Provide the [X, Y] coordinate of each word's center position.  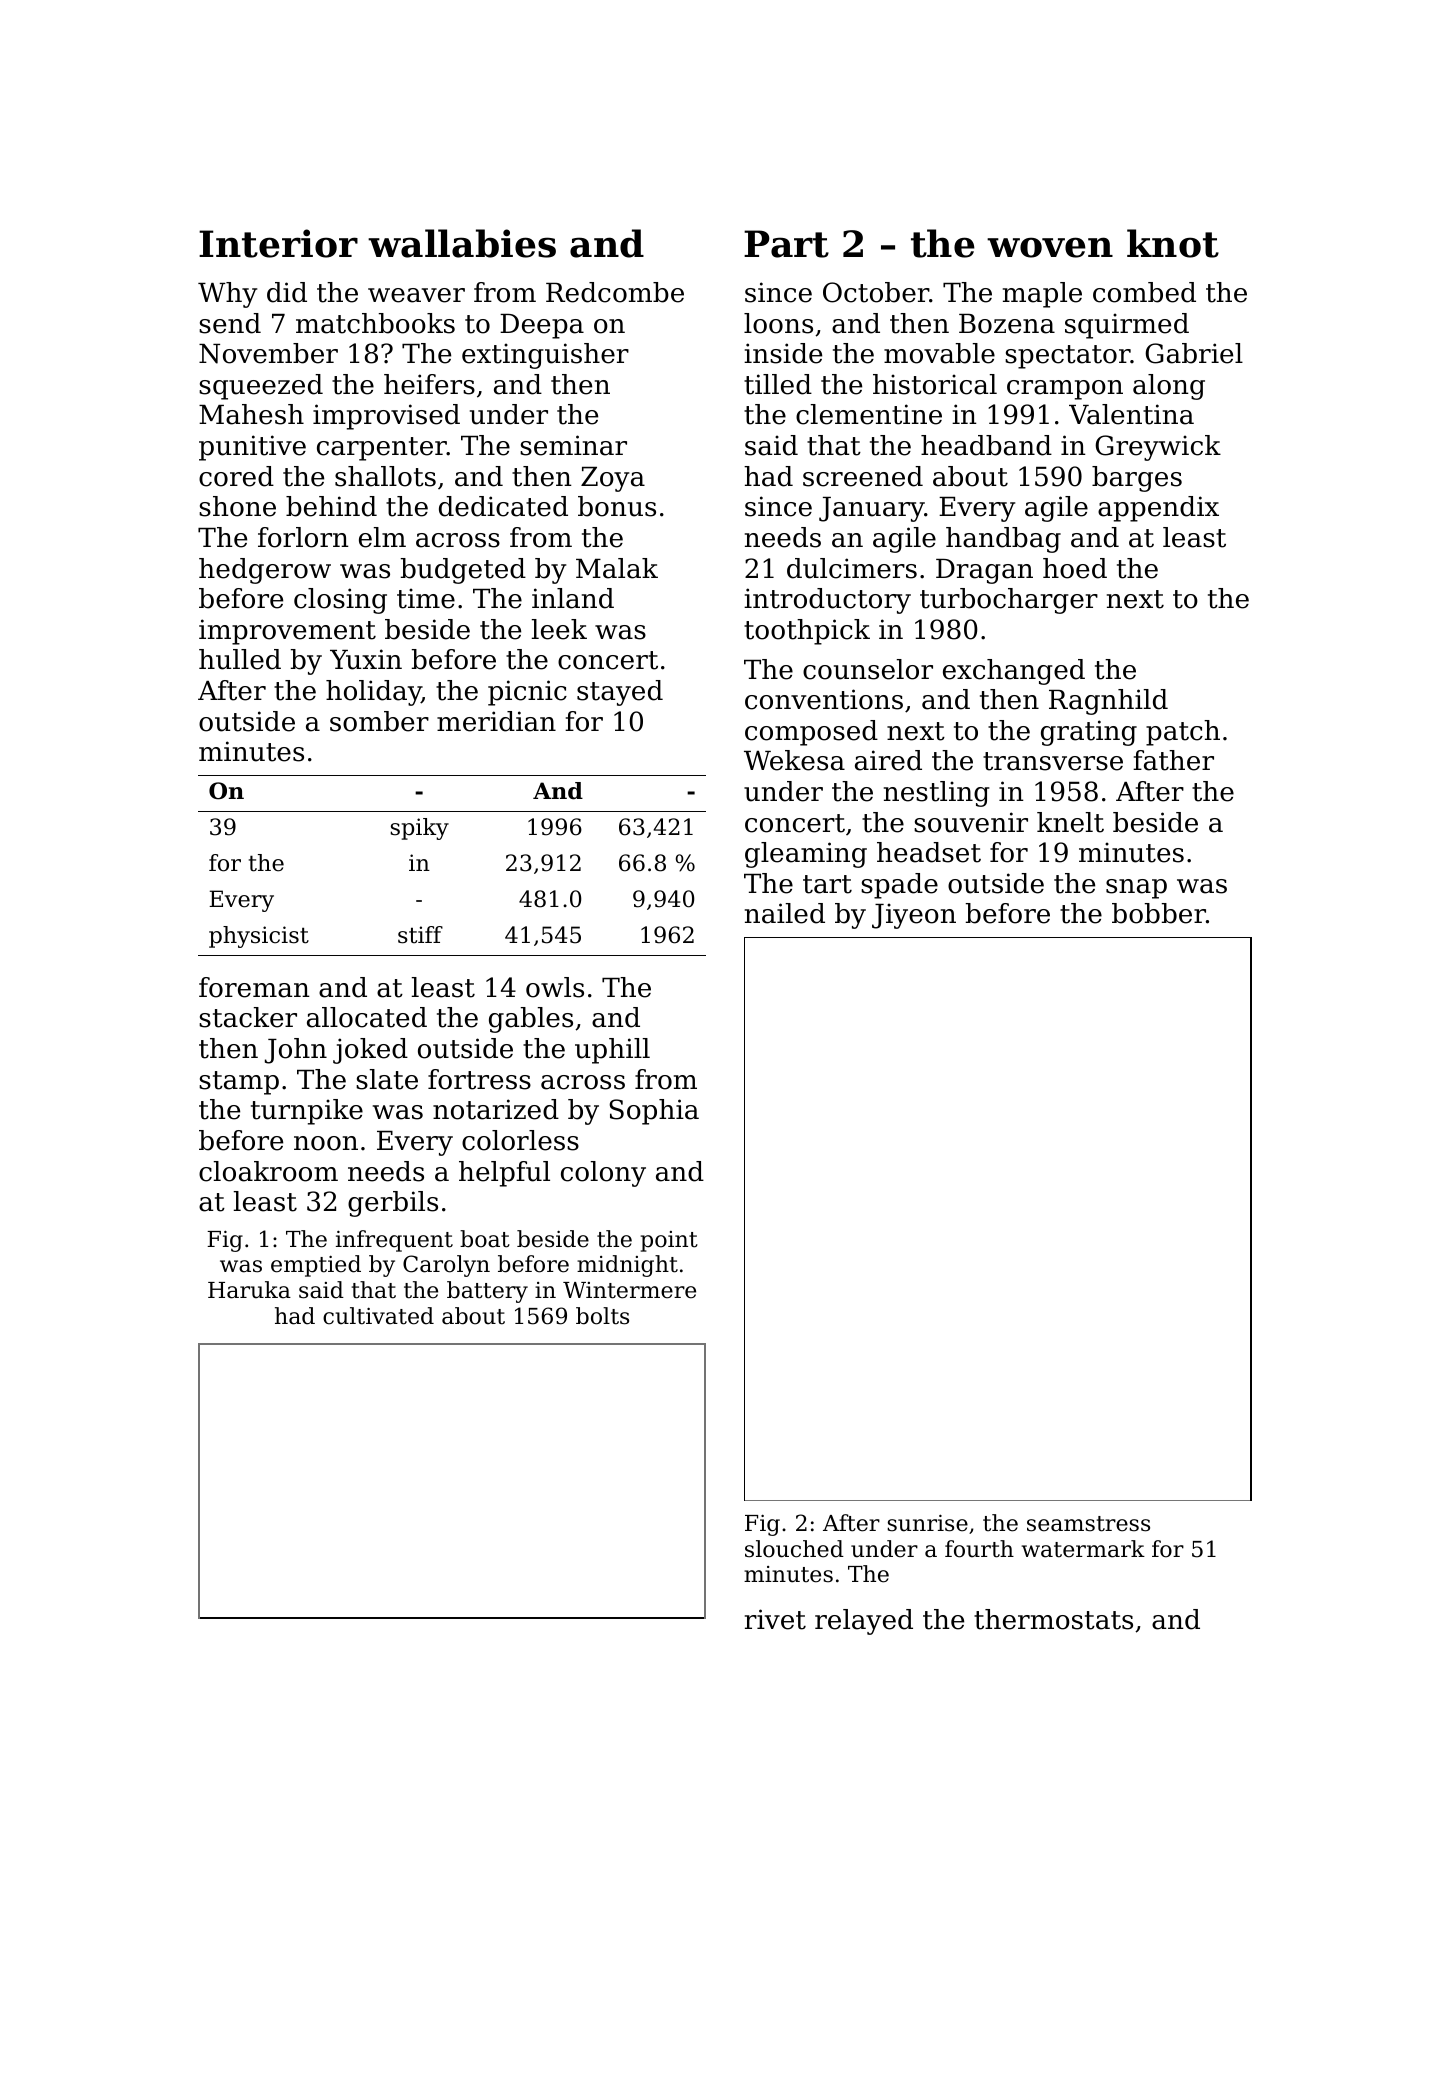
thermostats [1053, 1619]
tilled [778, 384]
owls [555, 987]
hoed [1075, 568]
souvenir [971, 822]
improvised [386, 417]
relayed [864, 1622]
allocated [367, 1017]
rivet [775, 1619]
